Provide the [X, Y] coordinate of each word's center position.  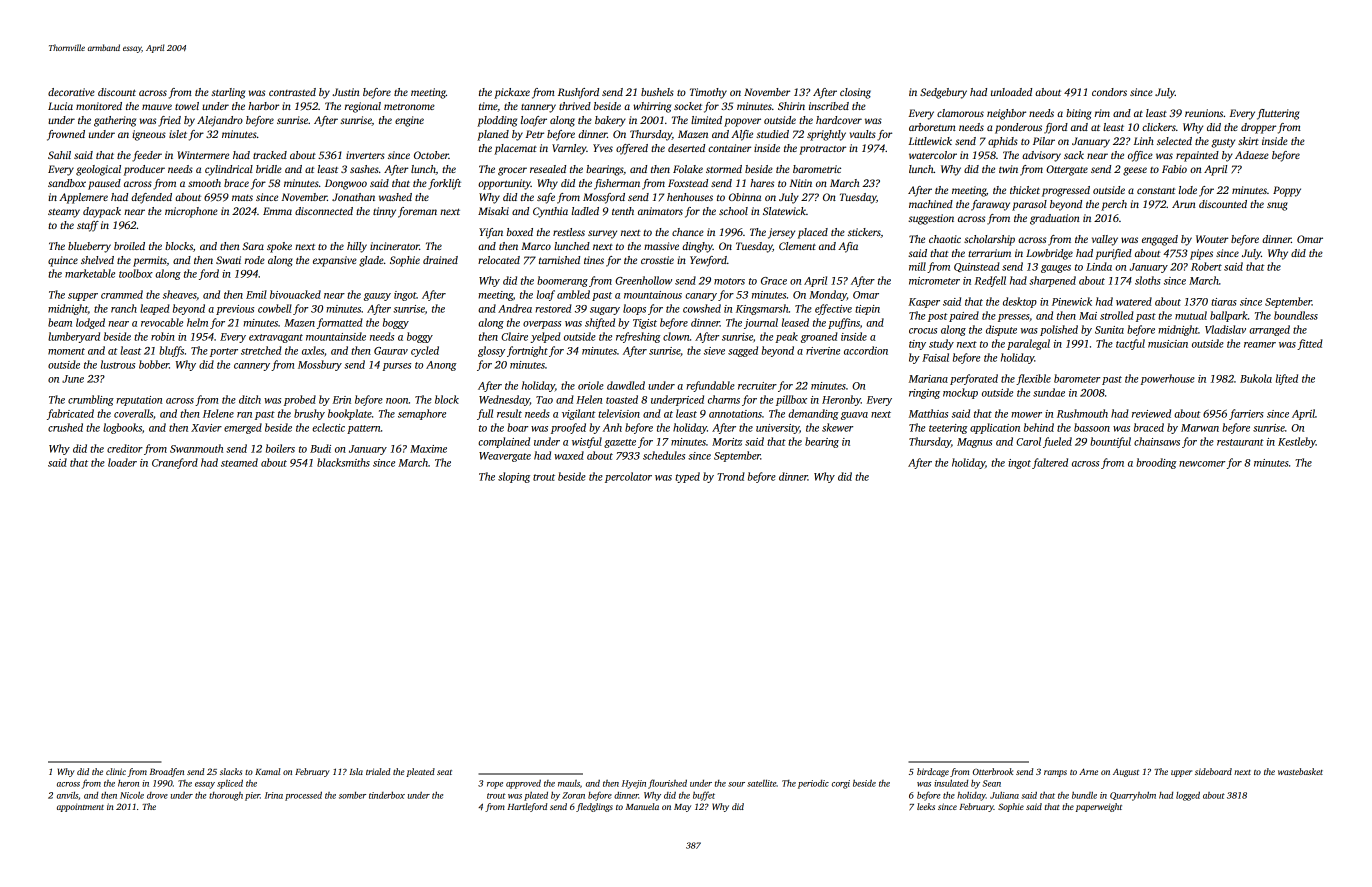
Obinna [745, 197]
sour [736, 784]
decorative [71, 92]
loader [122, 462]
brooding [1156, 463]
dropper [1258, 128]
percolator [628, 477]
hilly [357, 247]
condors [1109, 92]
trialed [378, 771]
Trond [731, 476]
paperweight [1099, 807]
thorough [226, 796]
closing [855, 93]
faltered [1050, 463]
